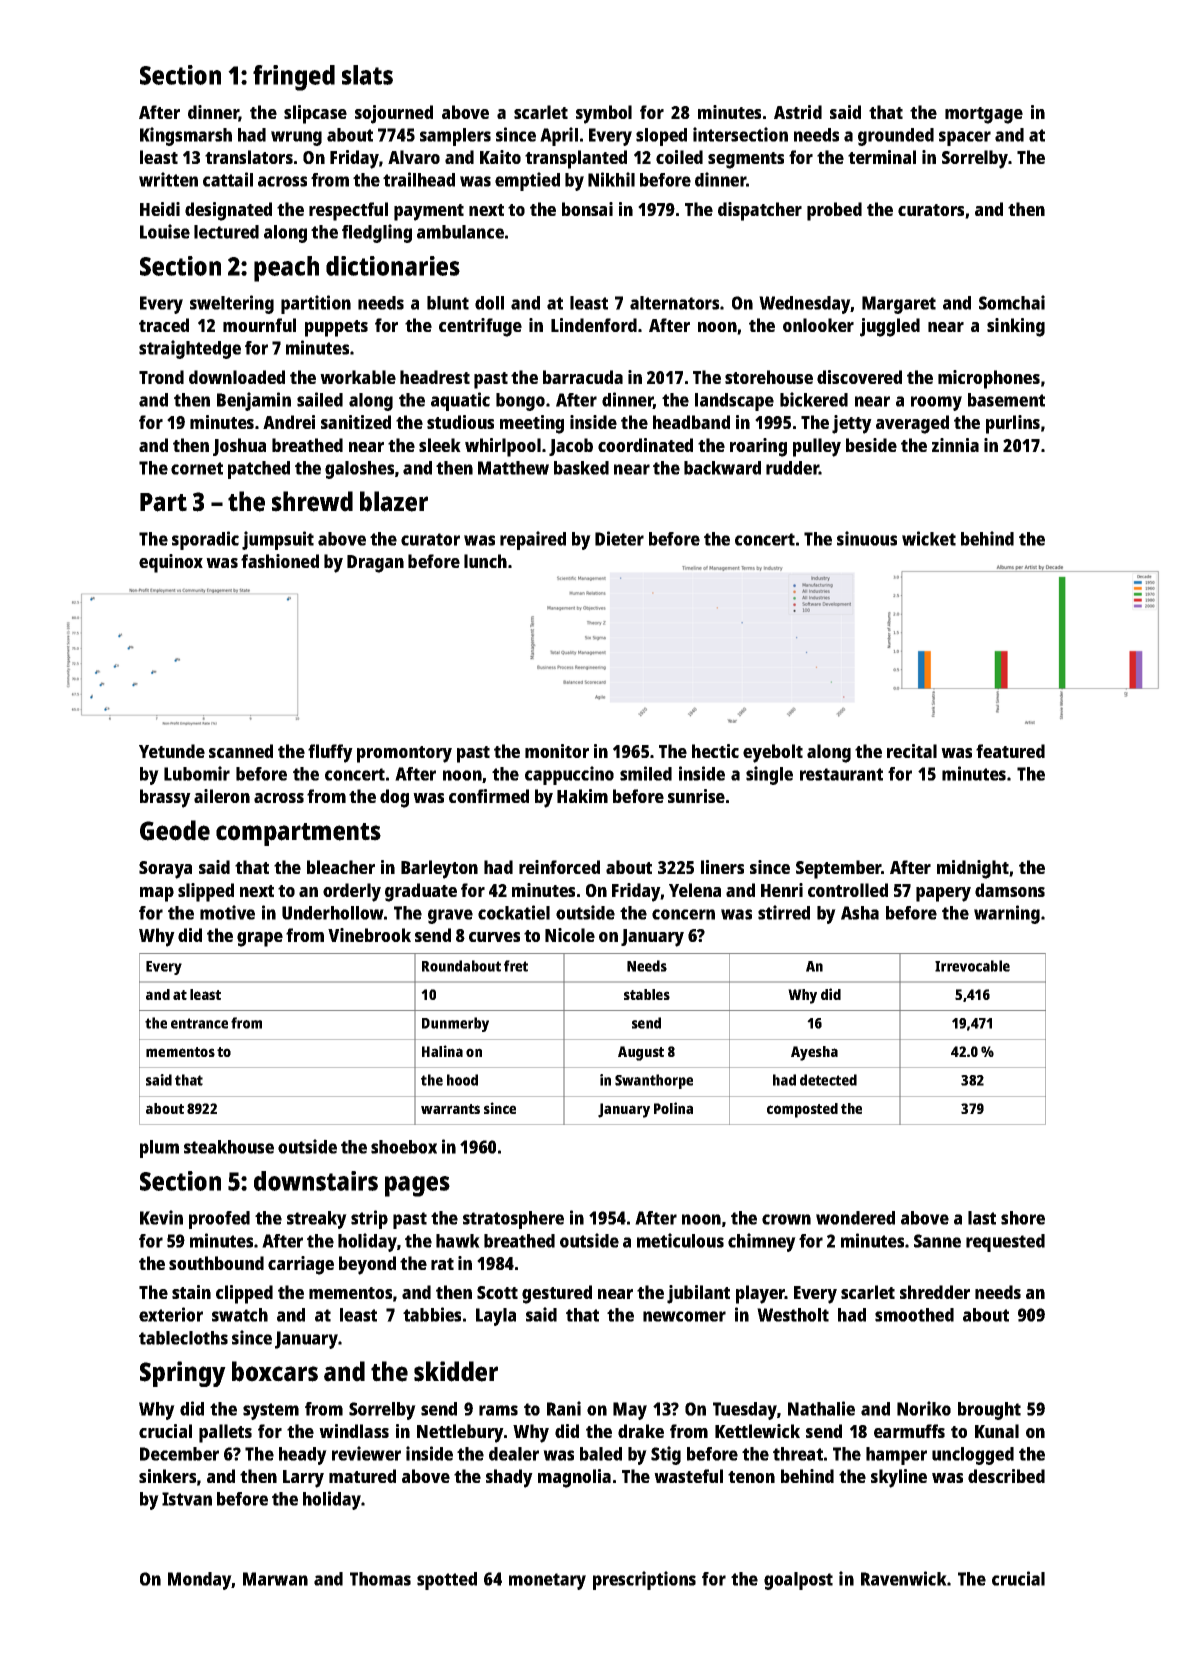  I want to click on Hakim, so click(582, 796).
